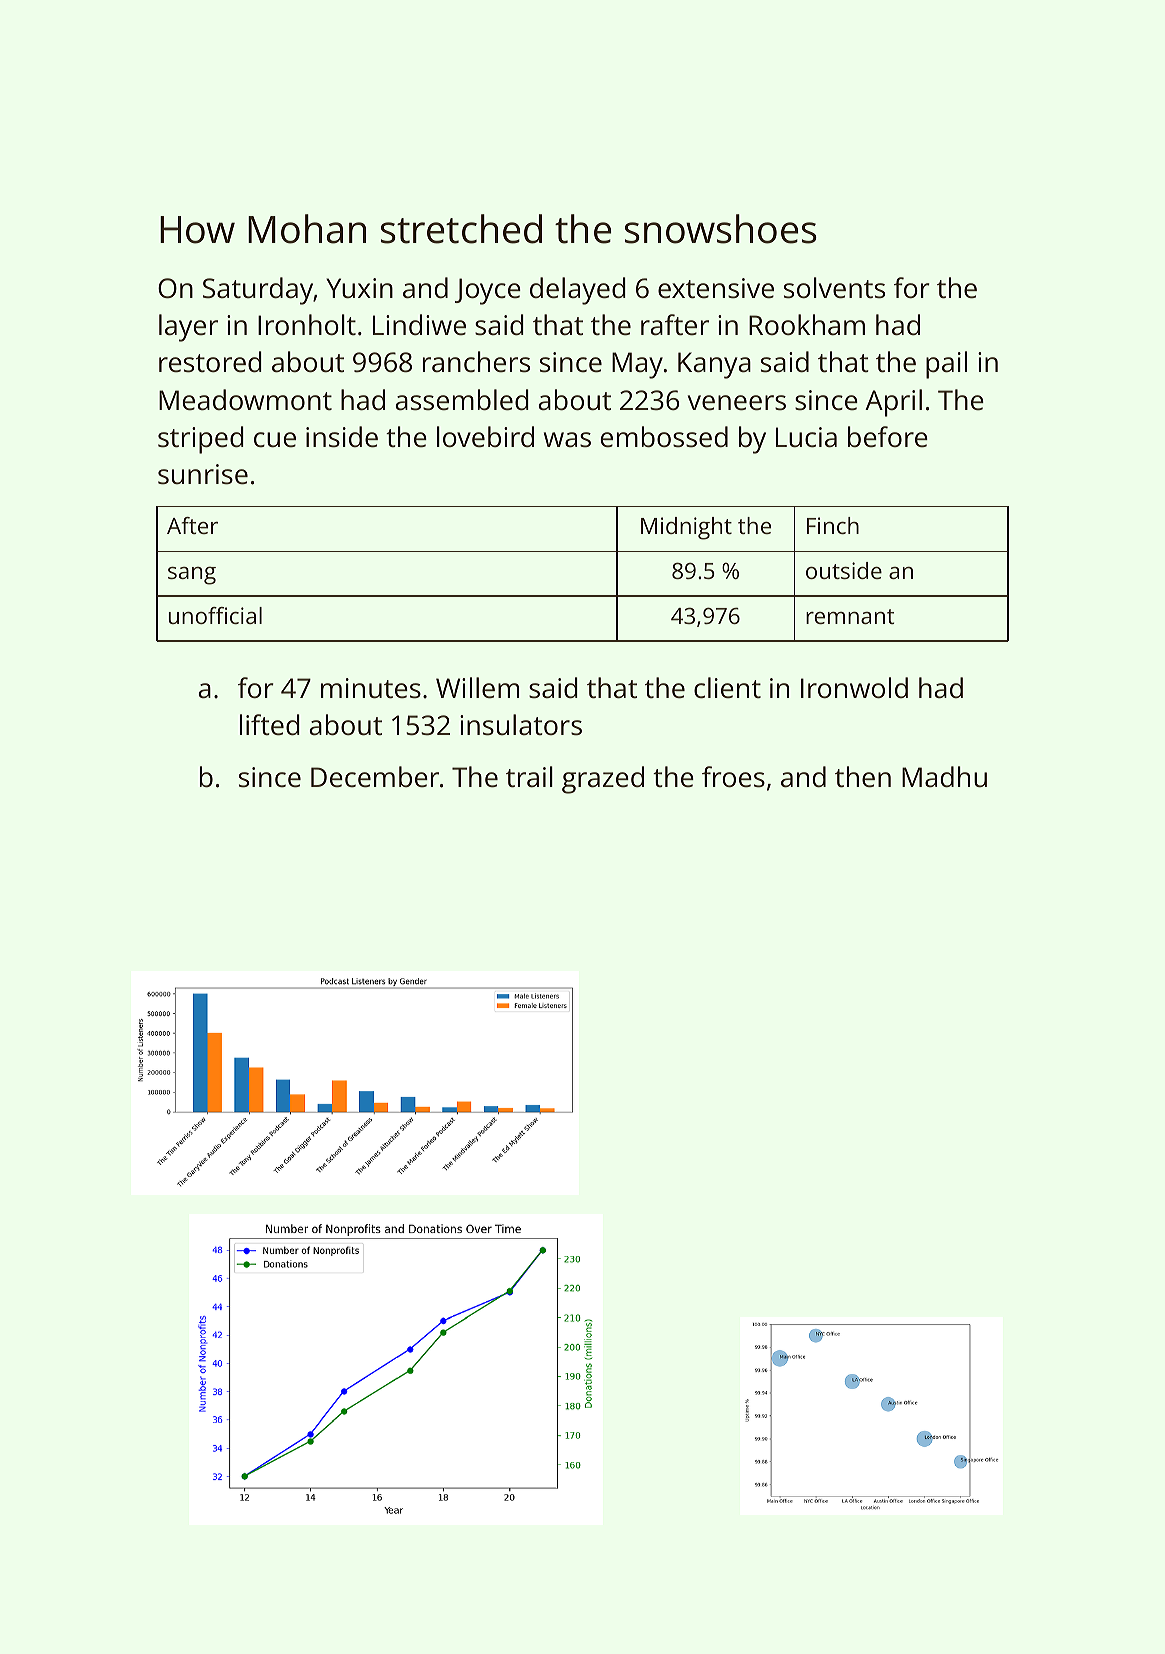 The image size is (1165, 1654). I want to click on Lindiwe, so click(419, 324).
